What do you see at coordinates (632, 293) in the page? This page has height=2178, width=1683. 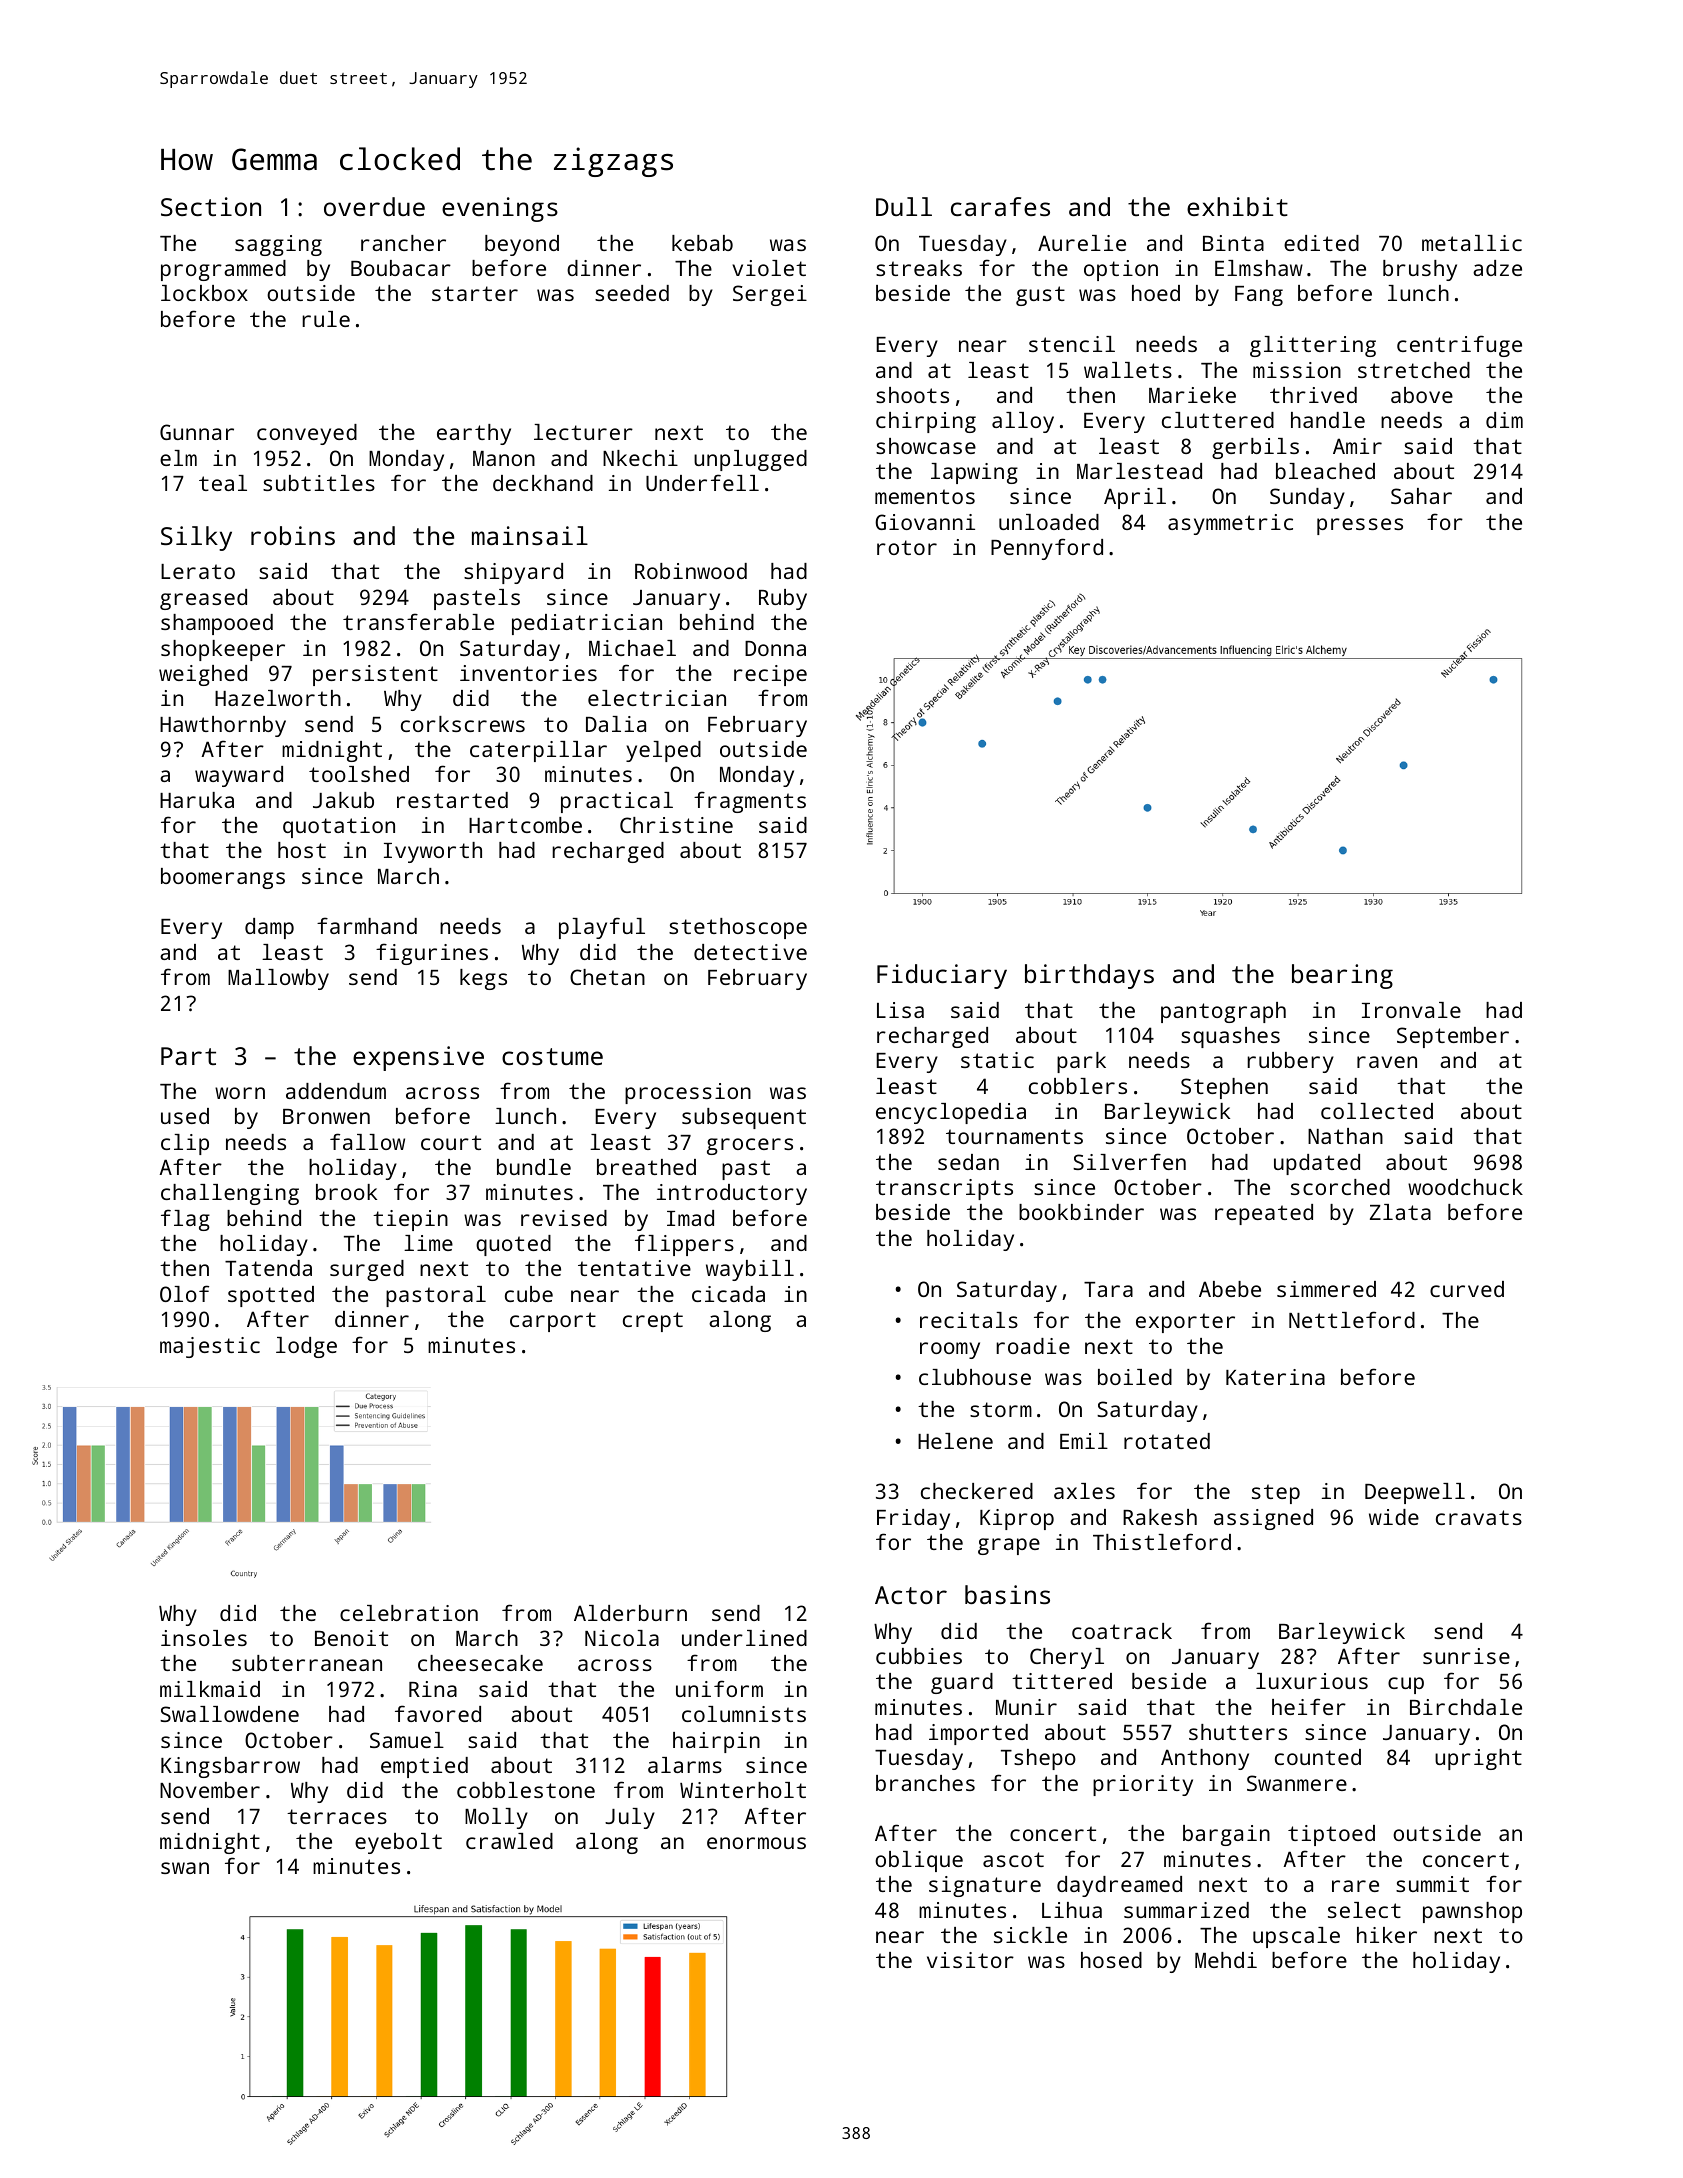 I see `seeded` at bounding box center [632, 293].
